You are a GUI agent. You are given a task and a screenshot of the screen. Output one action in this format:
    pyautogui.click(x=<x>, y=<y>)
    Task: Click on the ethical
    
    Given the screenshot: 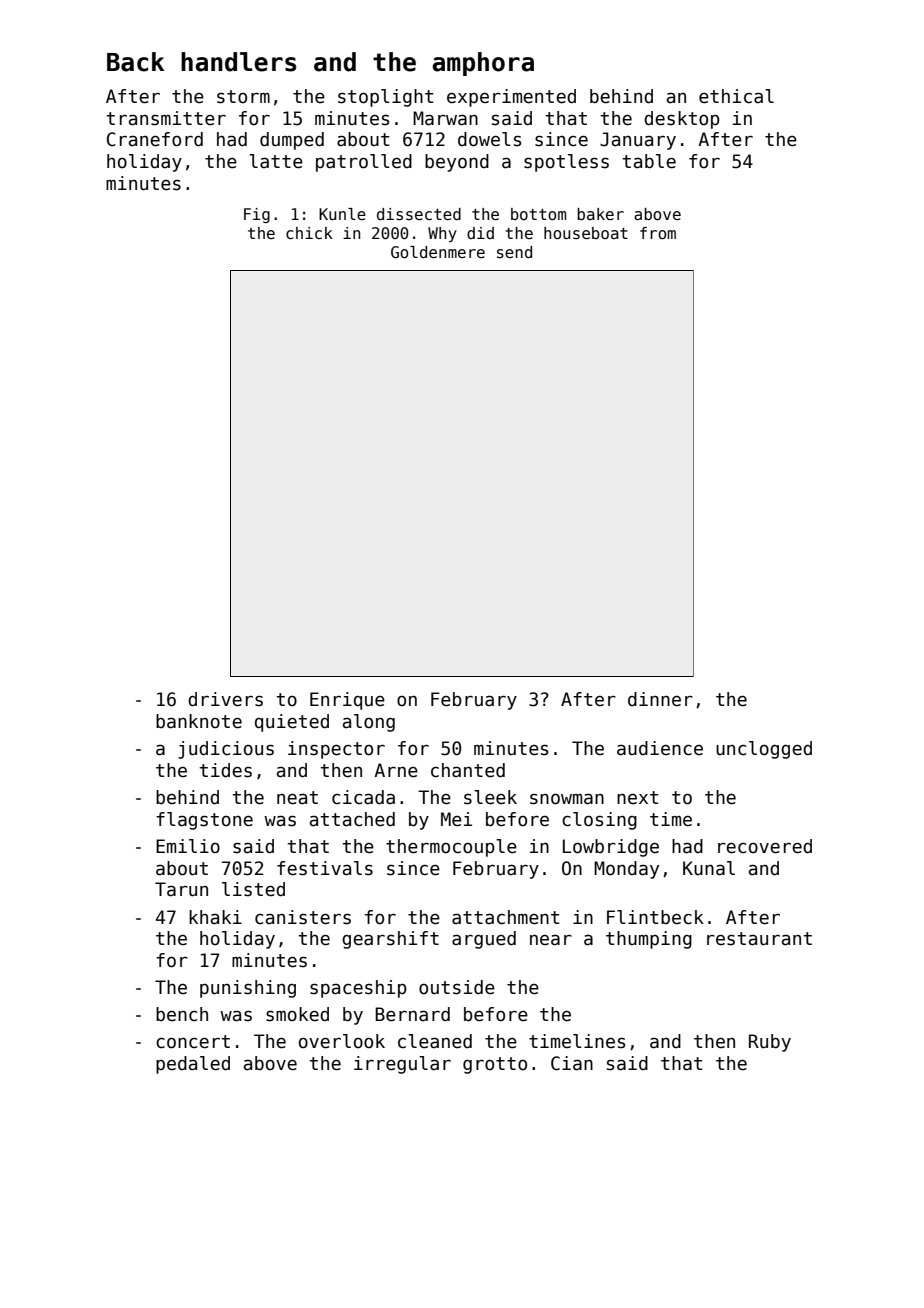 What is the action you would take?
    pyautogui.click(x=736, y=96)
